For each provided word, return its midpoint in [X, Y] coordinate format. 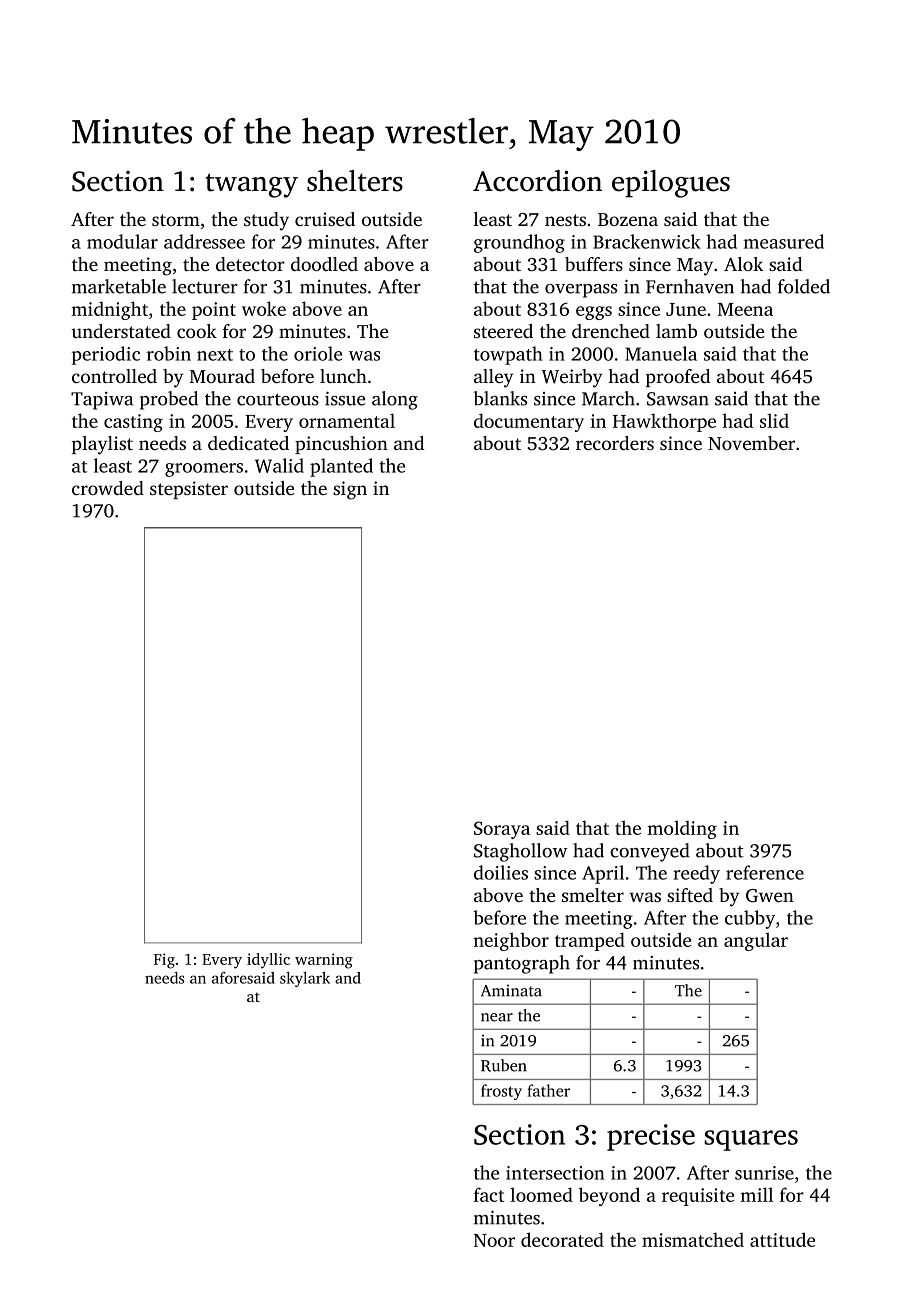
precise [651, 1137]
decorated [562, 1239]
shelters [355, 181]
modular [122, 241]
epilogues [671, 184]
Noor [494, 1240]
